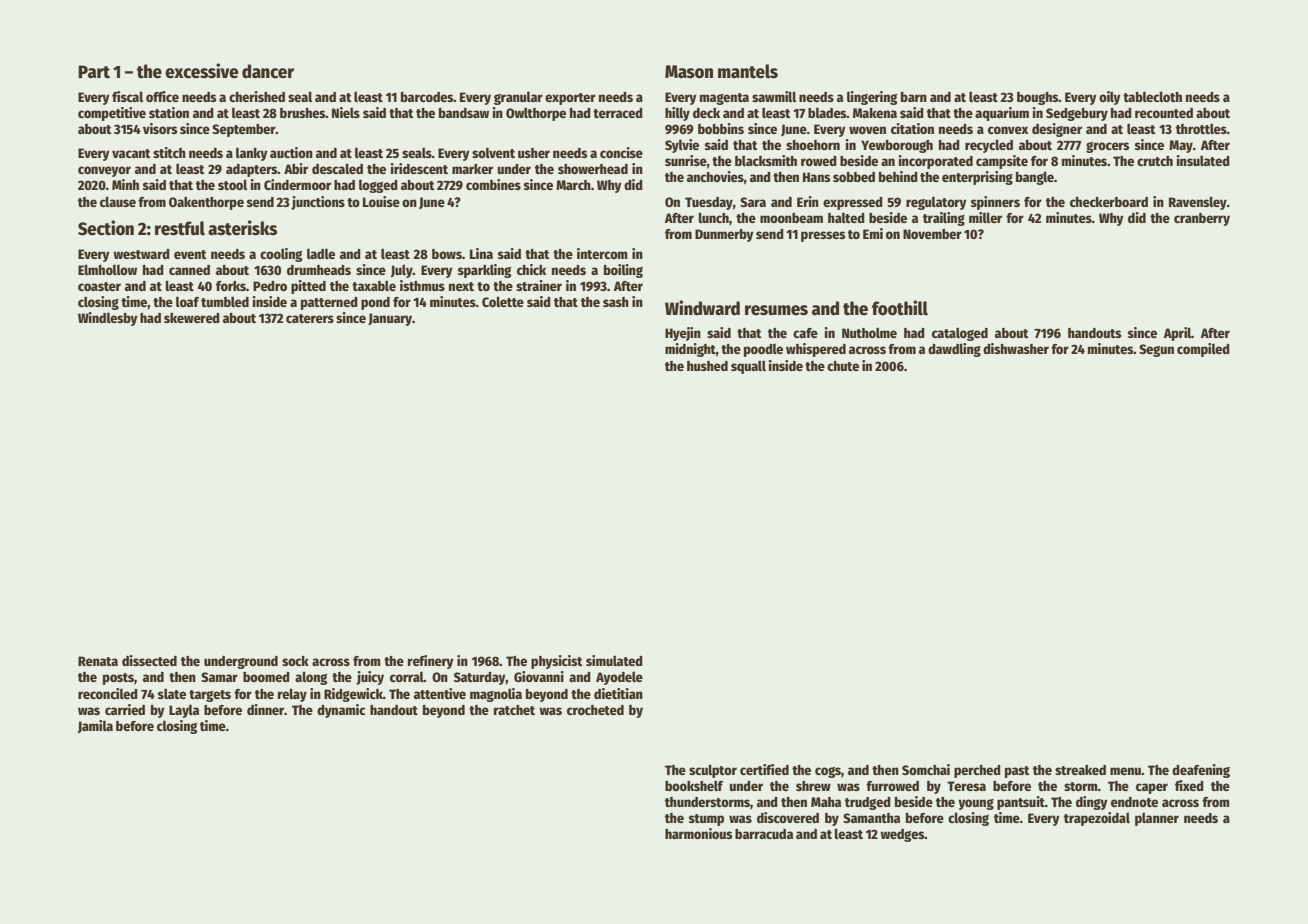 The width and height of the screenshot is (1308, 924). I want to click on simulated, so click(614, 660).
